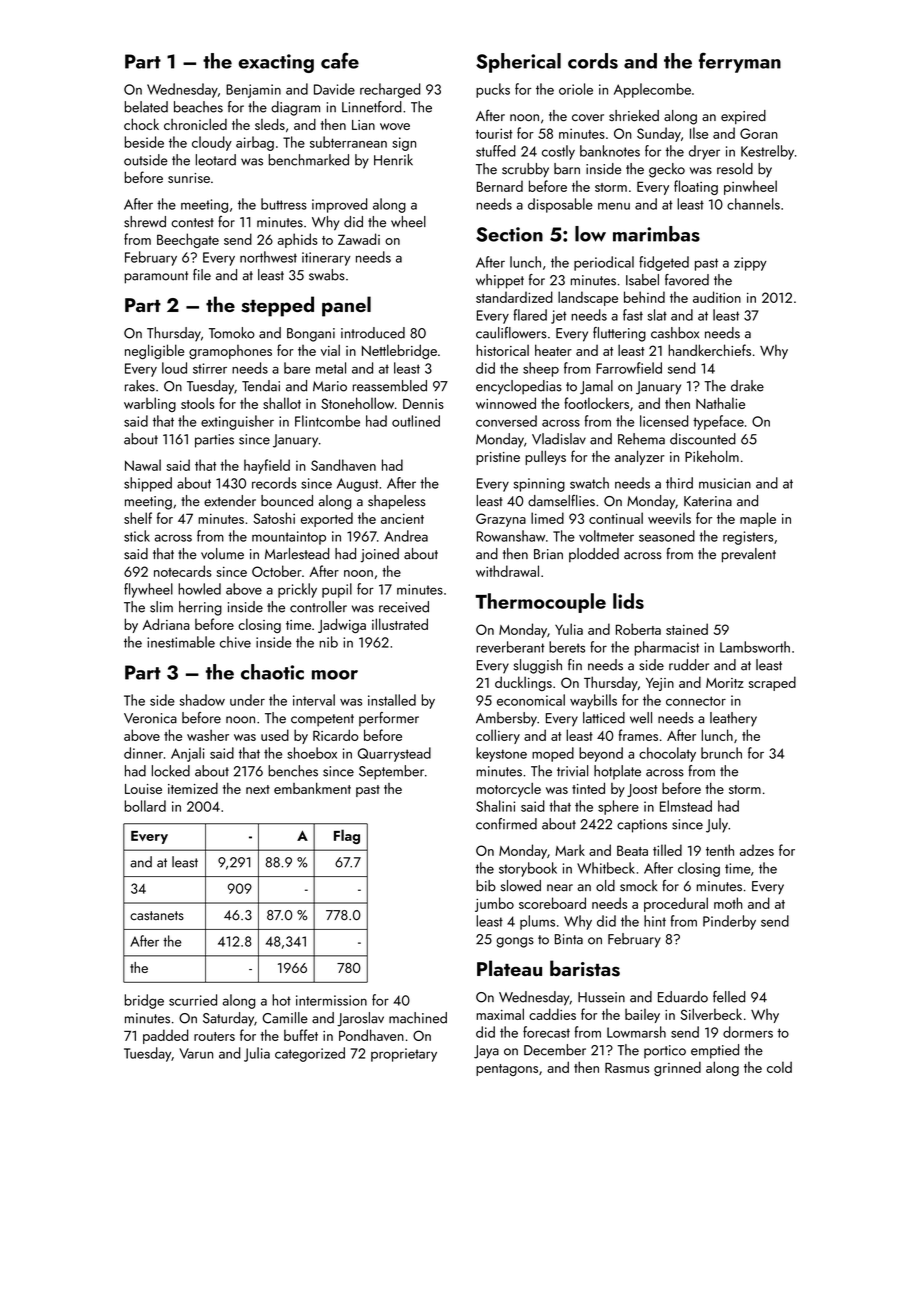  I want to click on extender, so click(230, 501).
